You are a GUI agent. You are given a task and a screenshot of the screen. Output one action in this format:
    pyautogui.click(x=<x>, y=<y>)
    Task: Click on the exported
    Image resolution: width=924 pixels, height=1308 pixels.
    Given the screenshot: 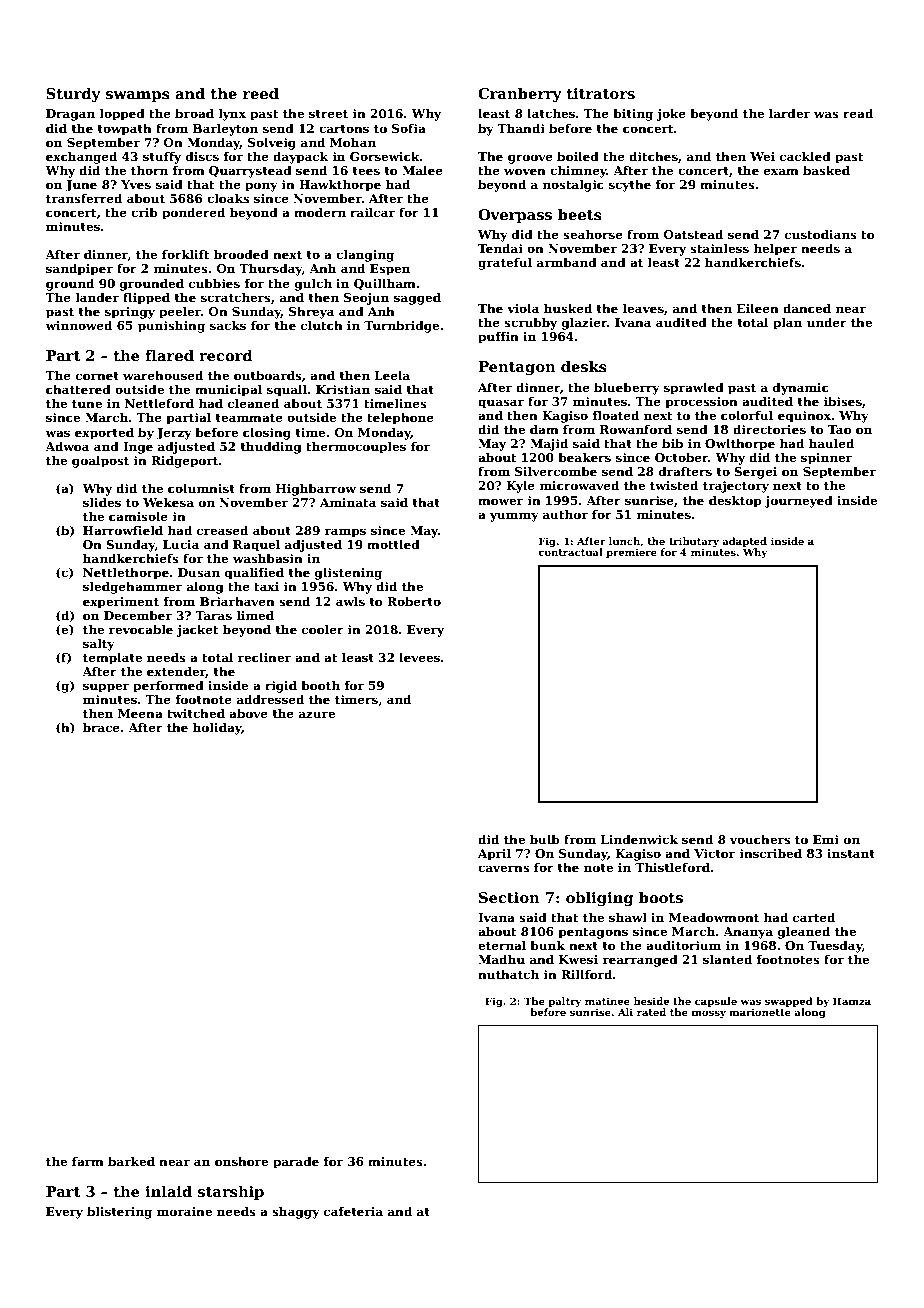 What is the action you would take?
    pyautogui.click(x=104, y=433)
